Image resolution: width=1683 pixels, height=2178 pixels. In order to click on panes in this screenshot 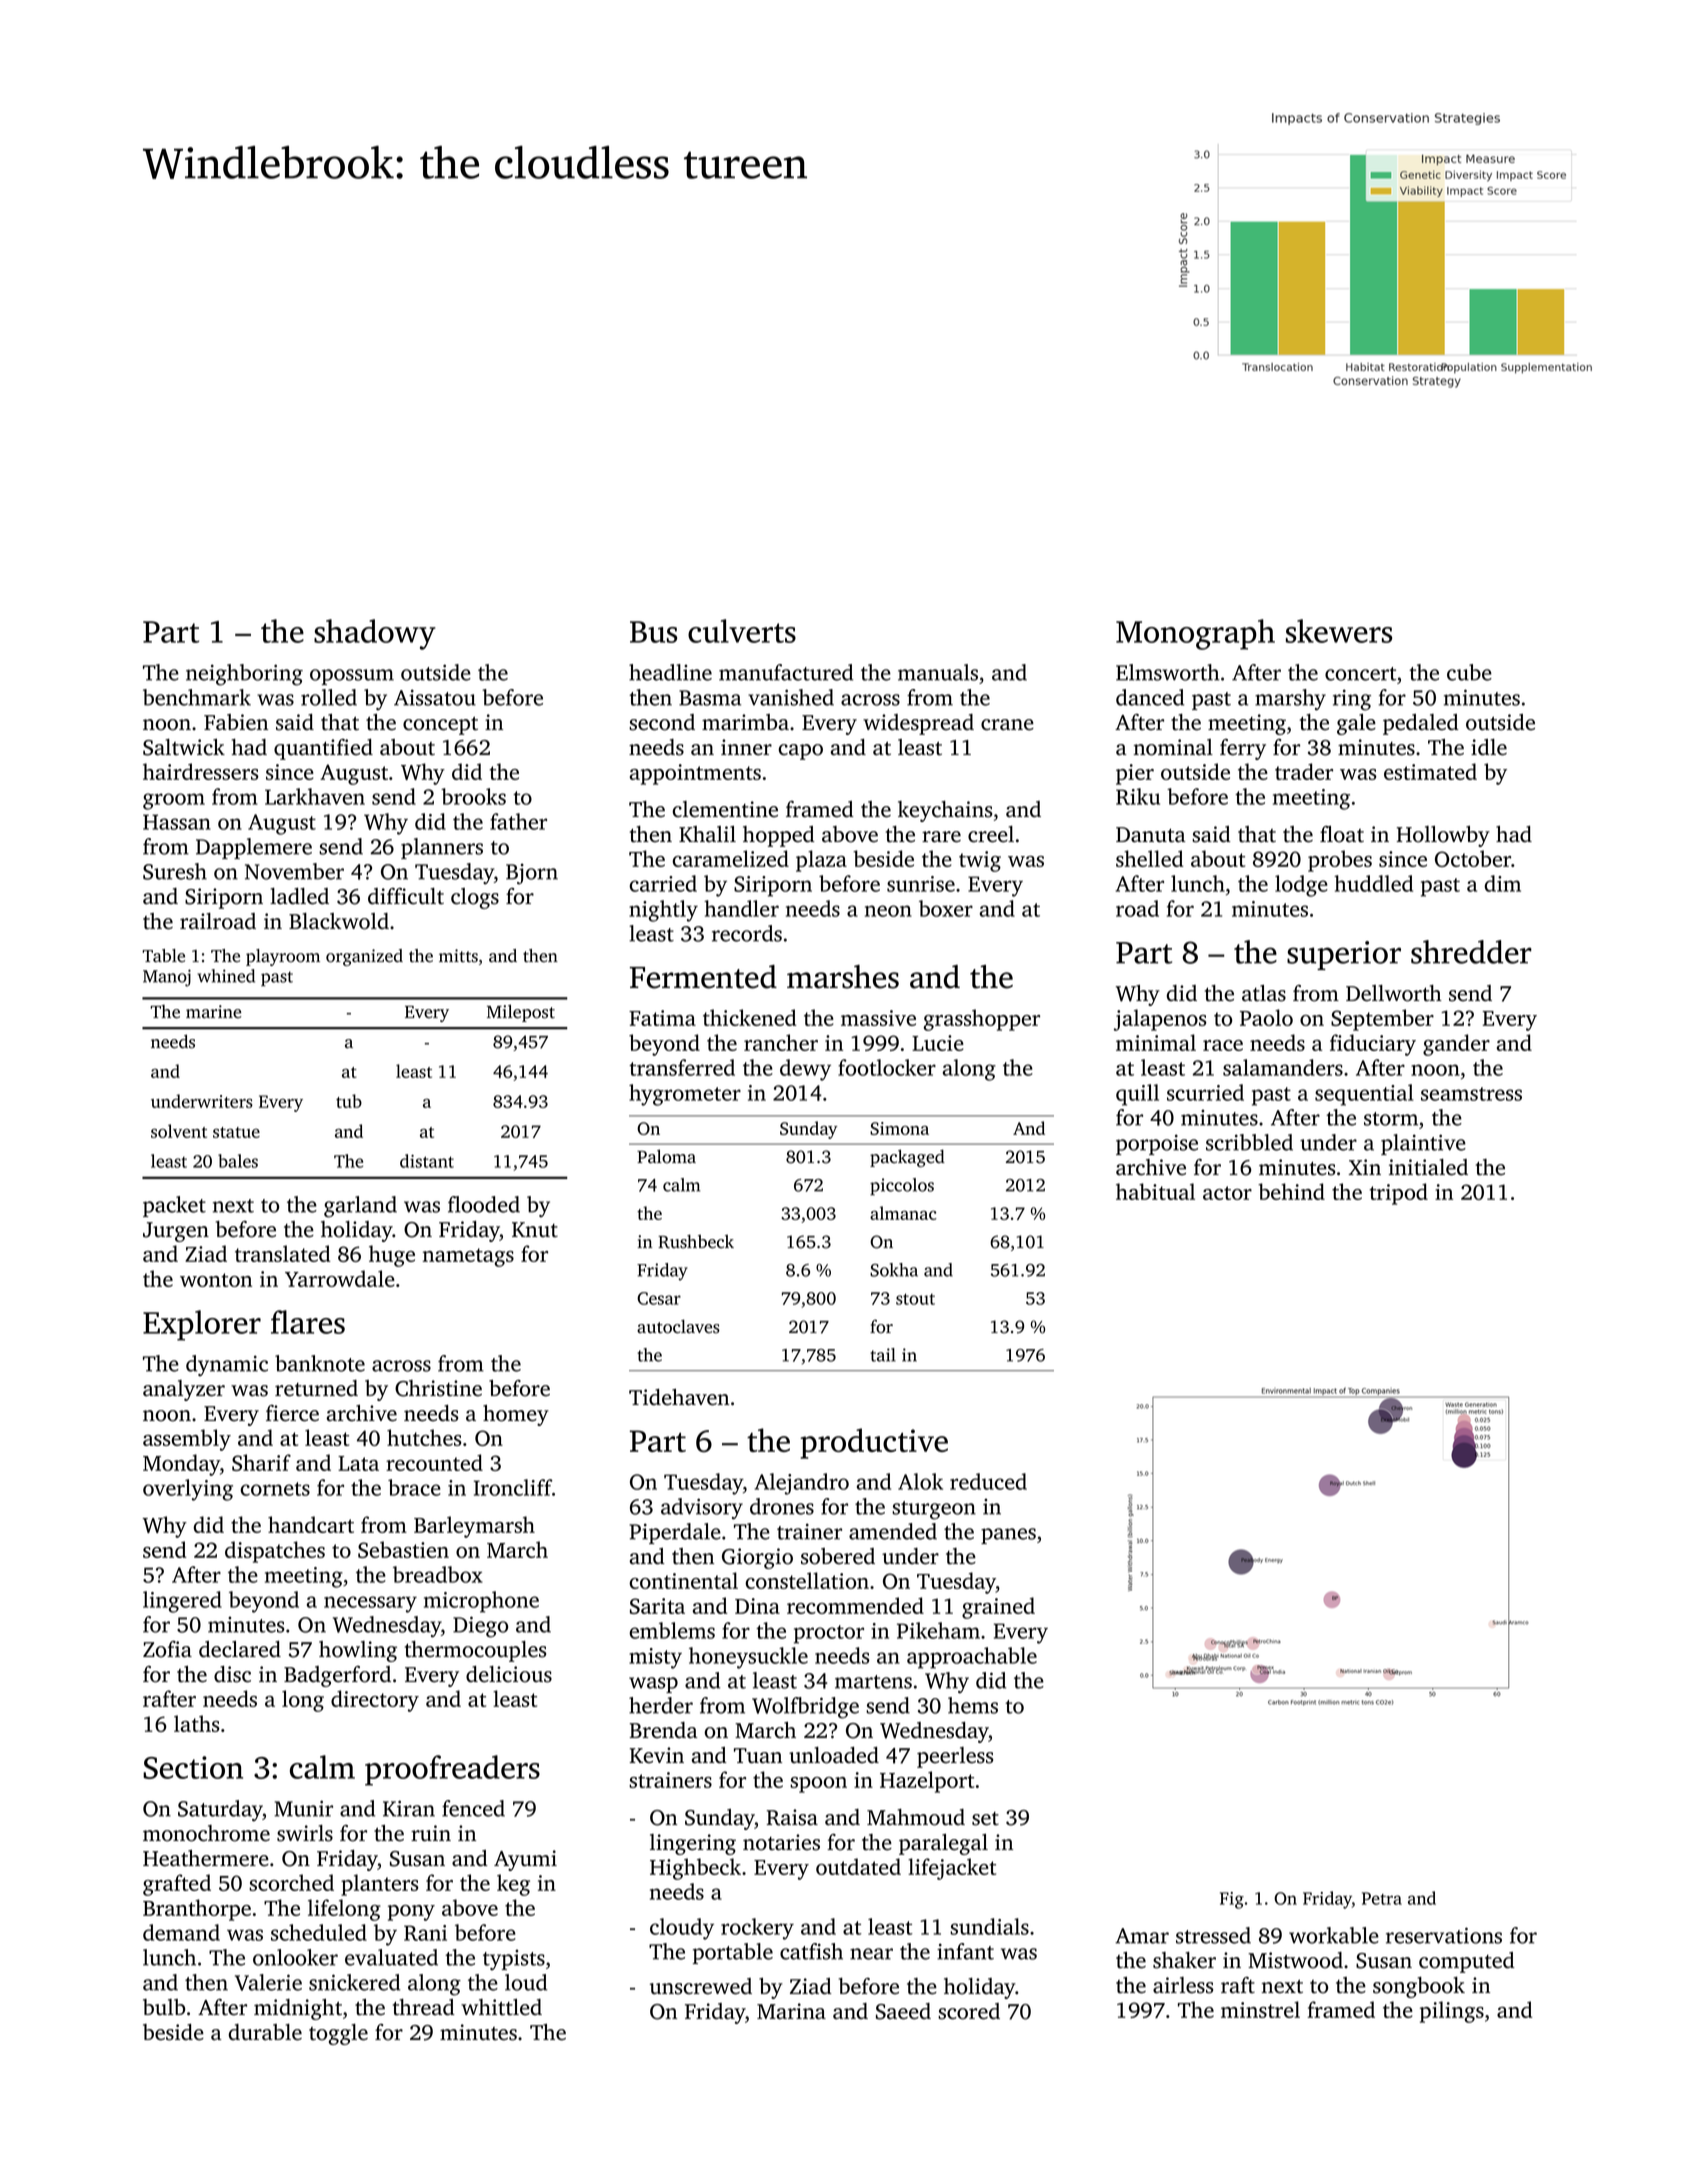, I will do `click(1008, 1536)`.
